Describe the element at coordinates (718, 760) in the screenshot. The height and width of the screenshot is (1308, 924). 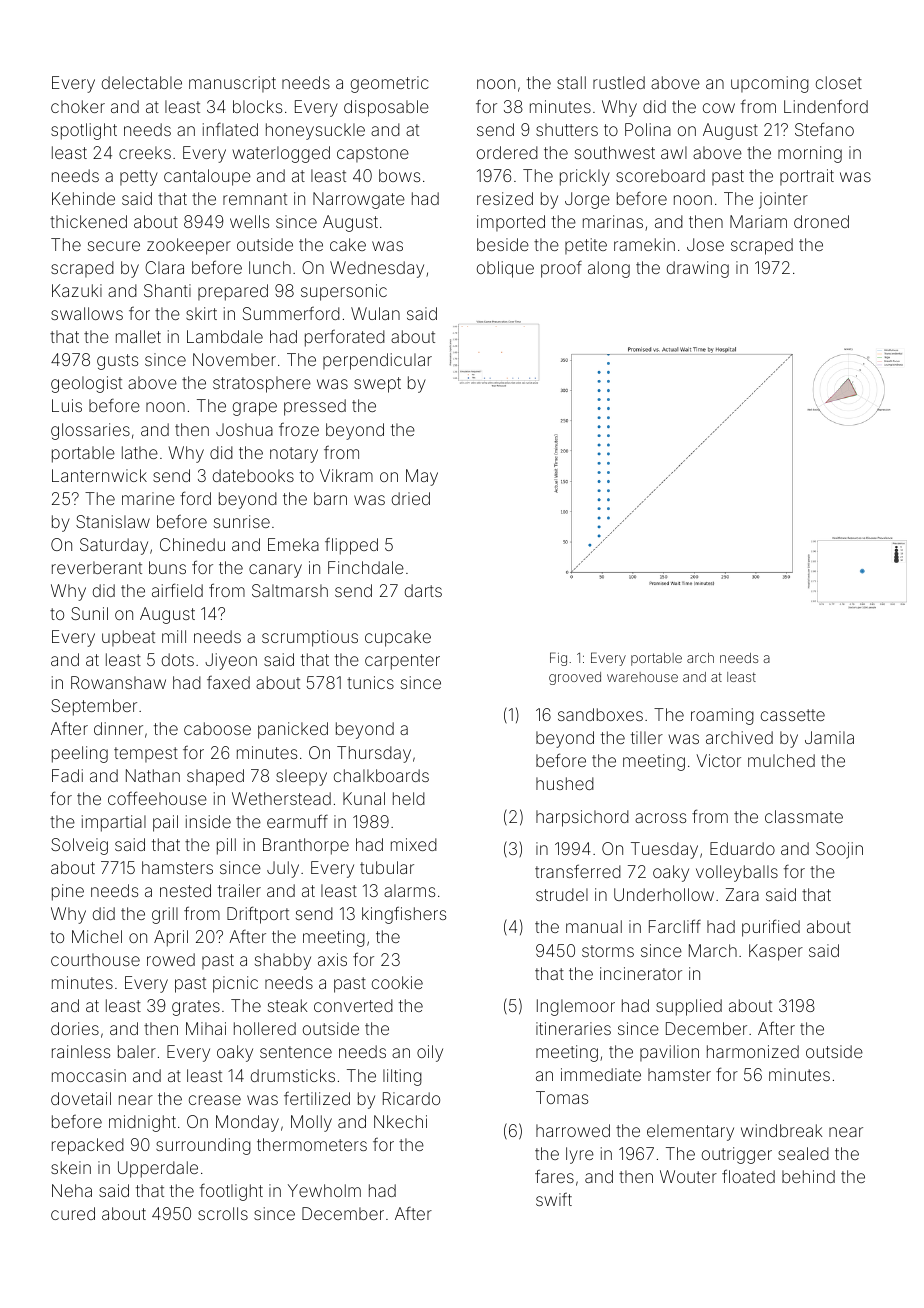
I see `Victor` at that location.
